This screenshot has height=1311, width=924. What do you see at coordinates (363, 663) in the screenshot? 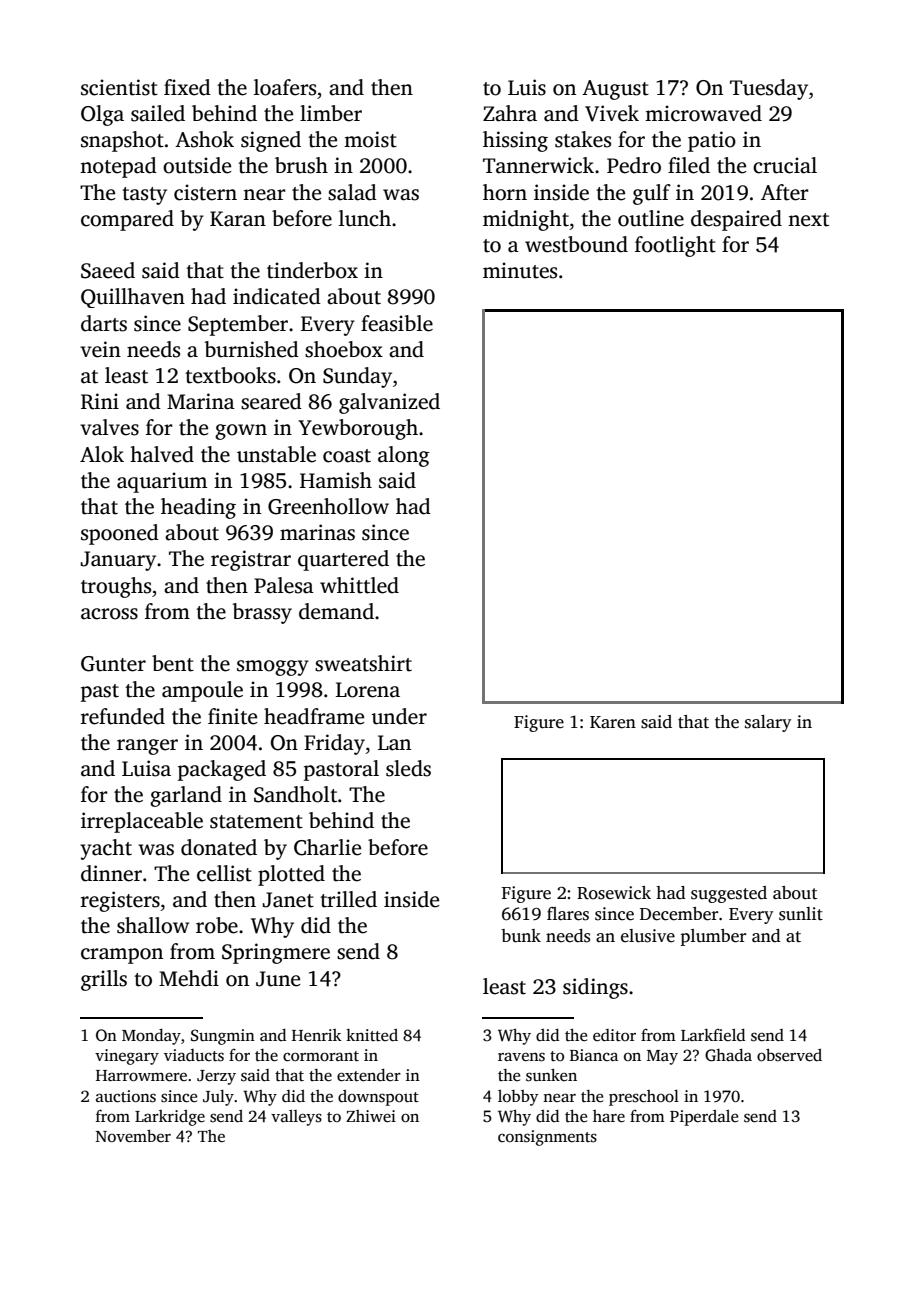
I see `sweatshirt` at bounding box center [363, 663].
